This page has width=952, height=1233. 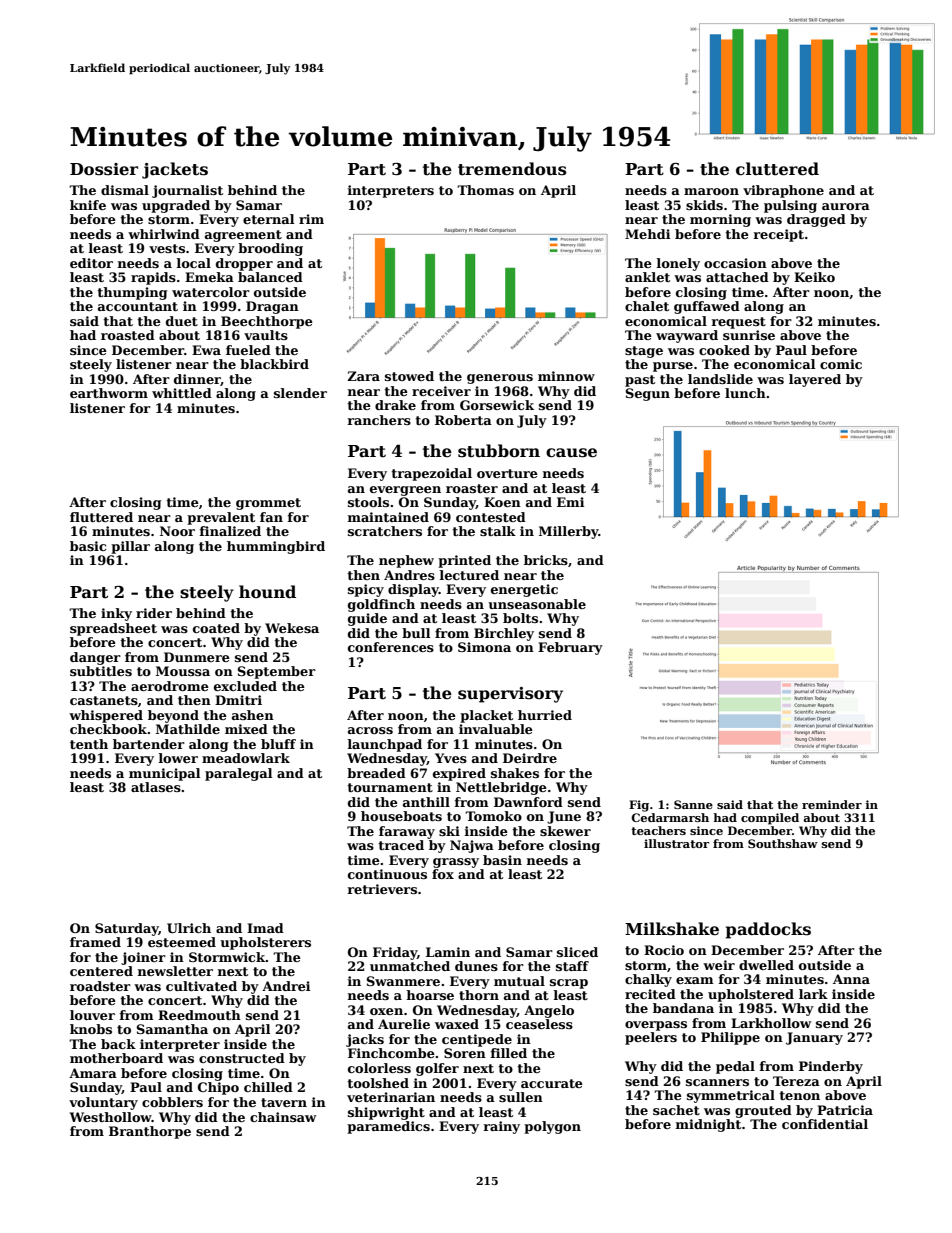 What do you see at coordinates (571, 453) in the page?
I see `cause` at bounding box center [571, 453].
